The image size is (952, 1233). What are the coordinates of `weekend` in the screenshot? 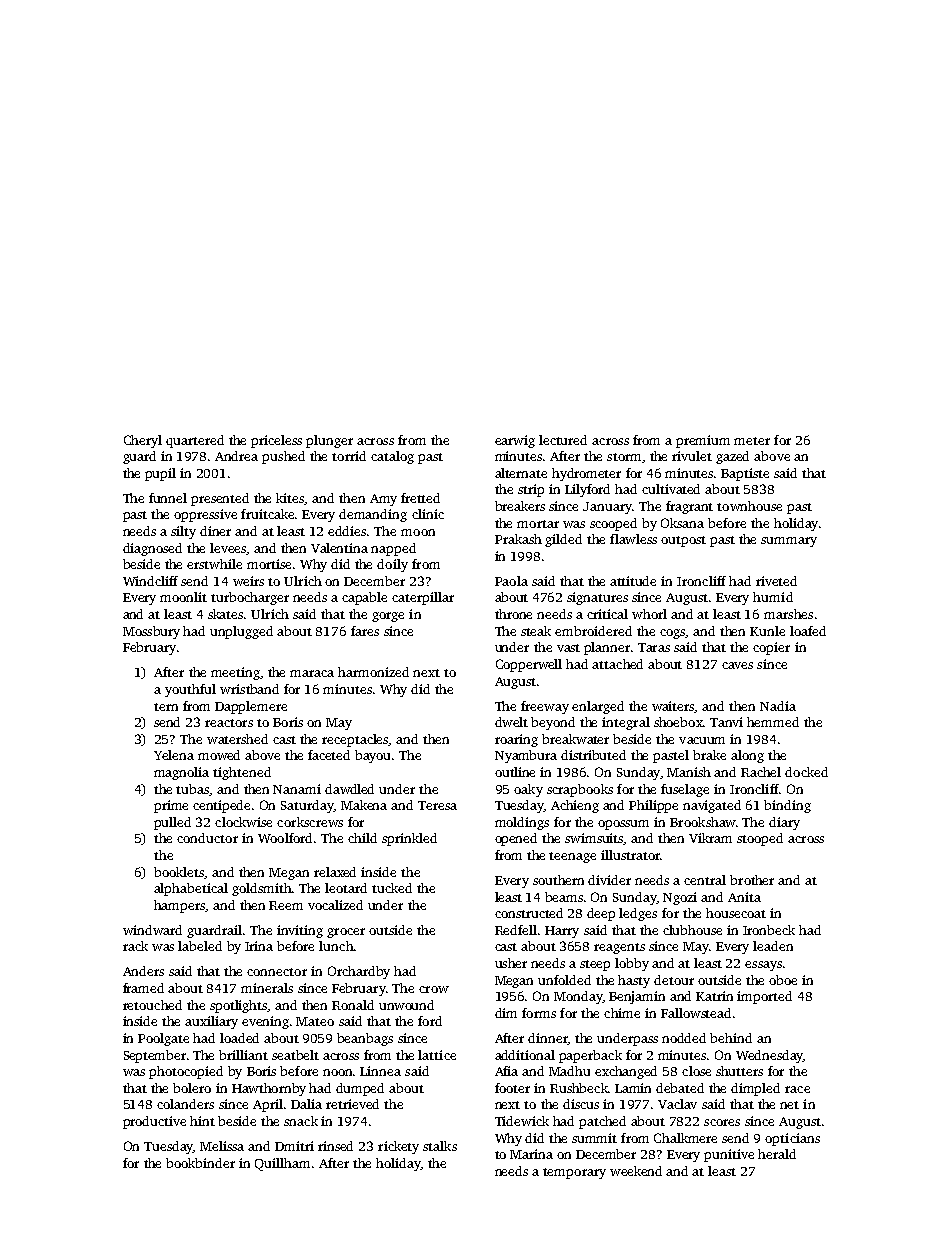 It's located at (636, 1171).
